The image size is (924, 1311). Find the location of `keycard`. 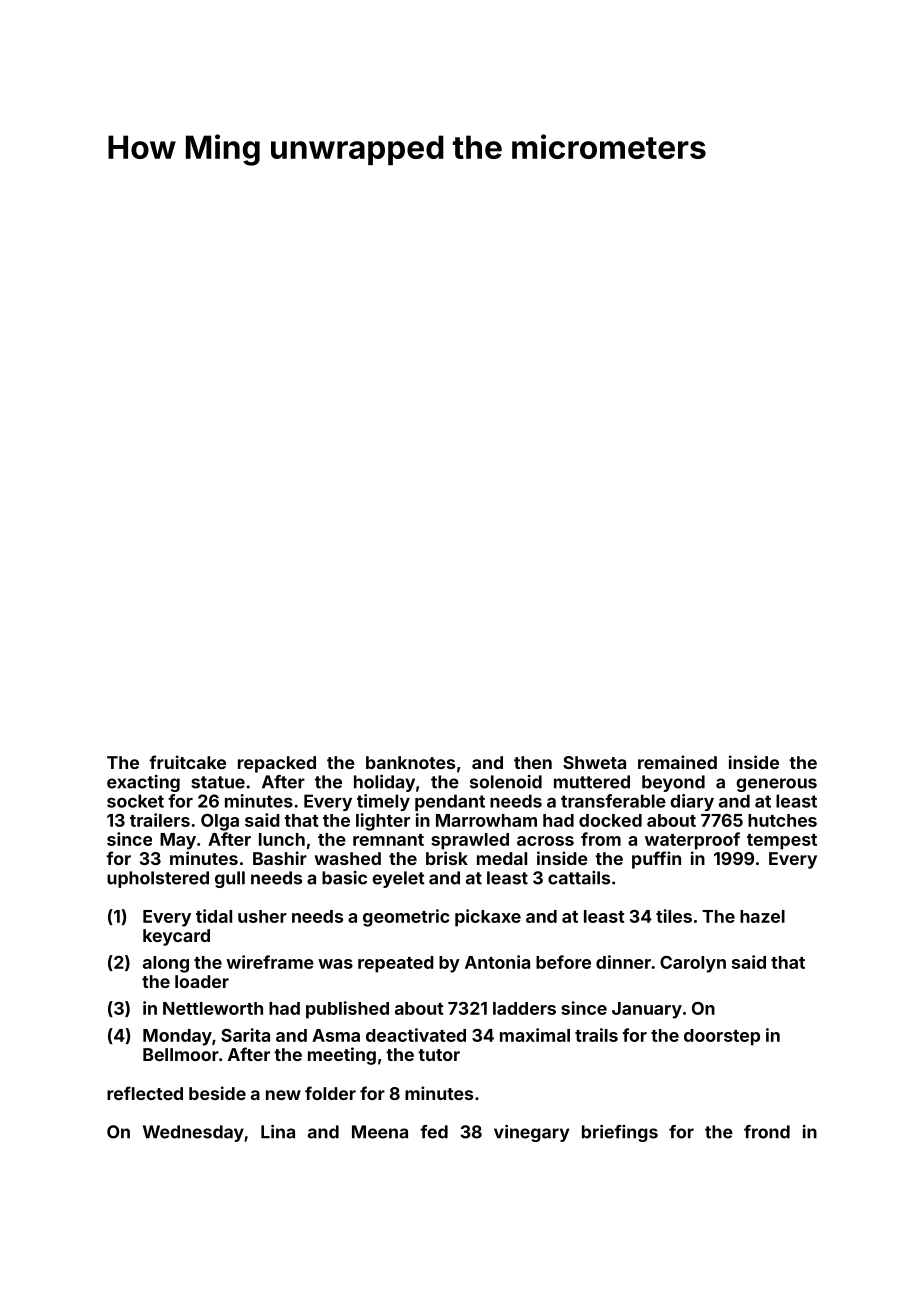

keycard is located at coordinates (176, 937).
